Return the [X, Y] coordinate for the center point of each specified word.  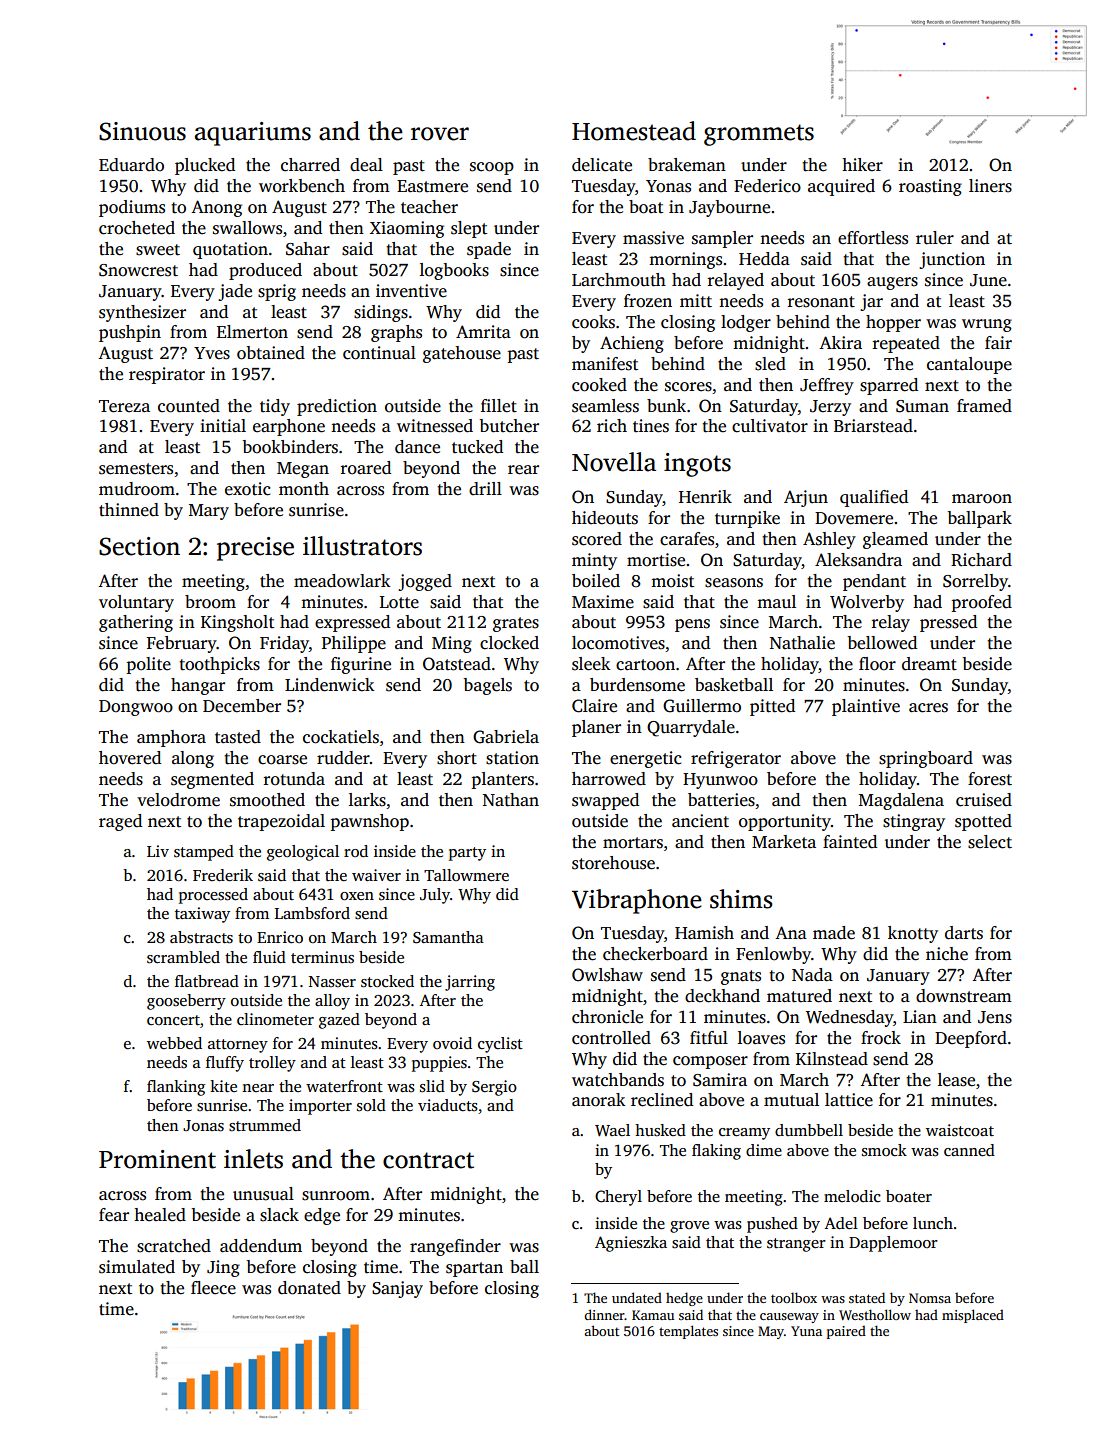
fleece [213, 1288]
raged [120, 822]
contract [428, 1160]
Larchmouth [619, 280]
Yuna [806, 1331]
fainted [850, 842]
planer [596, 728]
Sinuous [142, 131]
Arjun [806, 498]
